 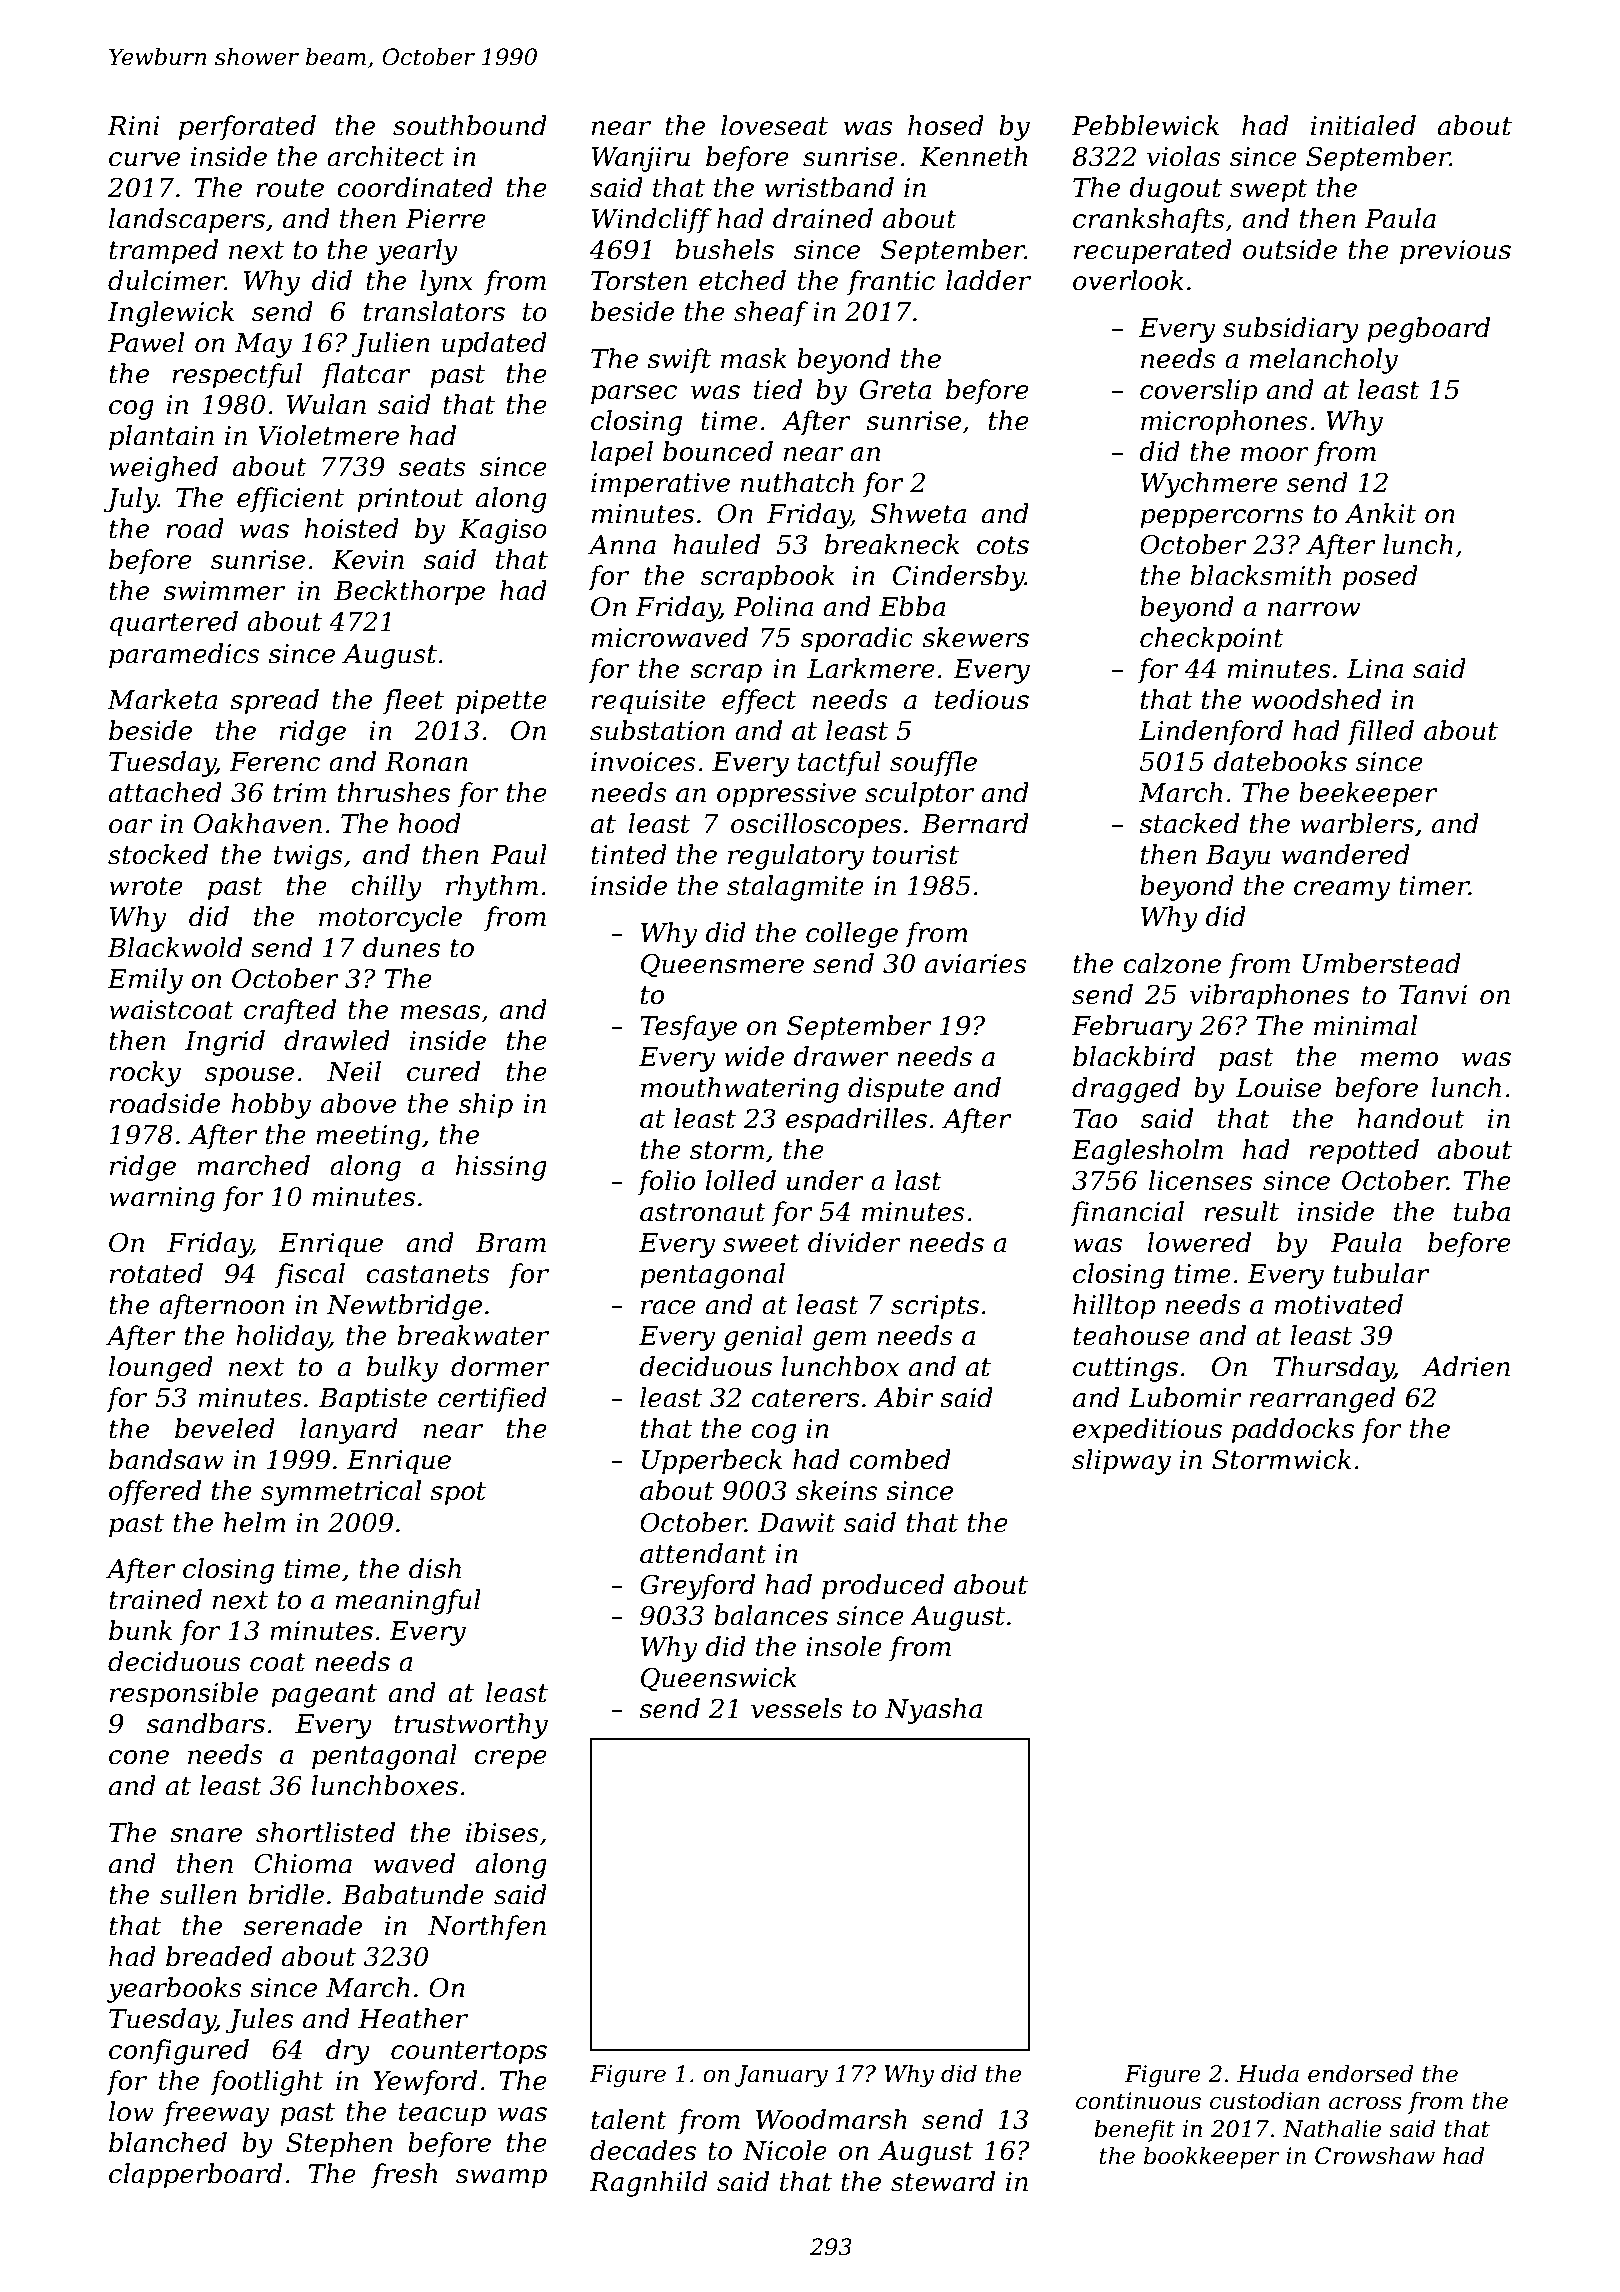 What do you see at coordinates (754, 1056) in the image?
I see `wide` at bounding box center [754, 1056].
